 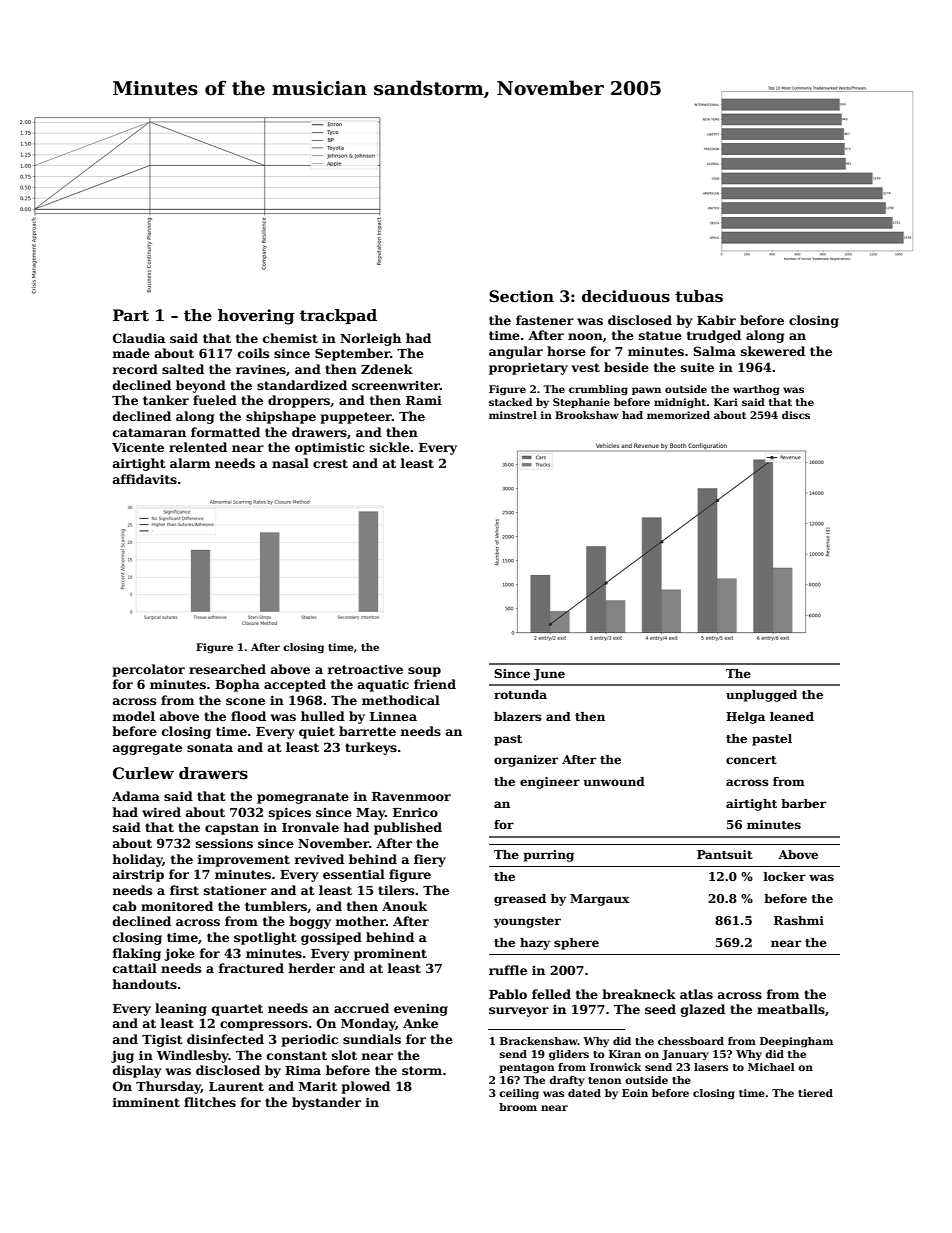 What do you see at coordinates (135, 369) in the screenshot?
I see `record` at bounding box center [135, 369].
